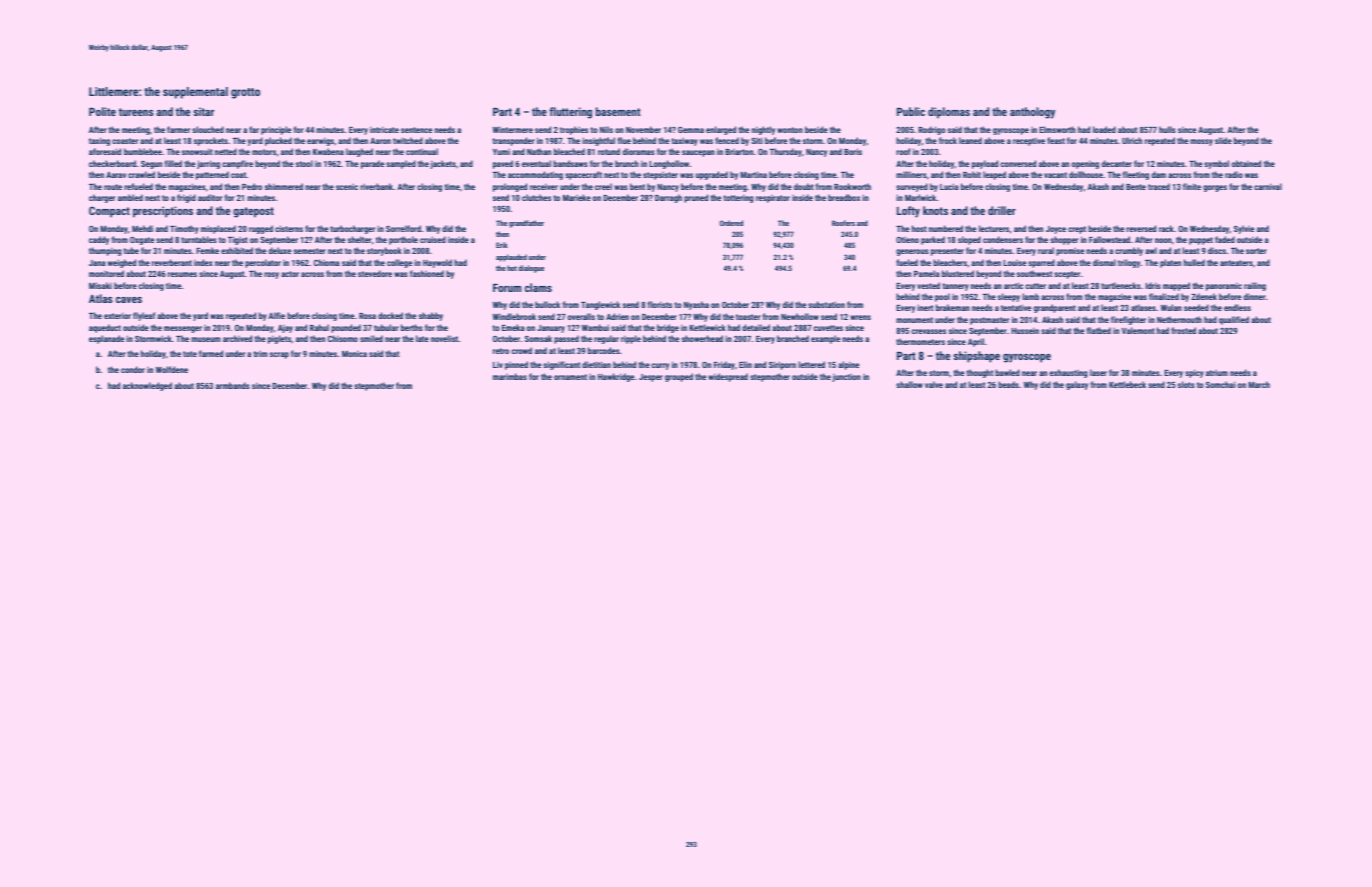  I want to click on bawled, so click(1007, 372).
